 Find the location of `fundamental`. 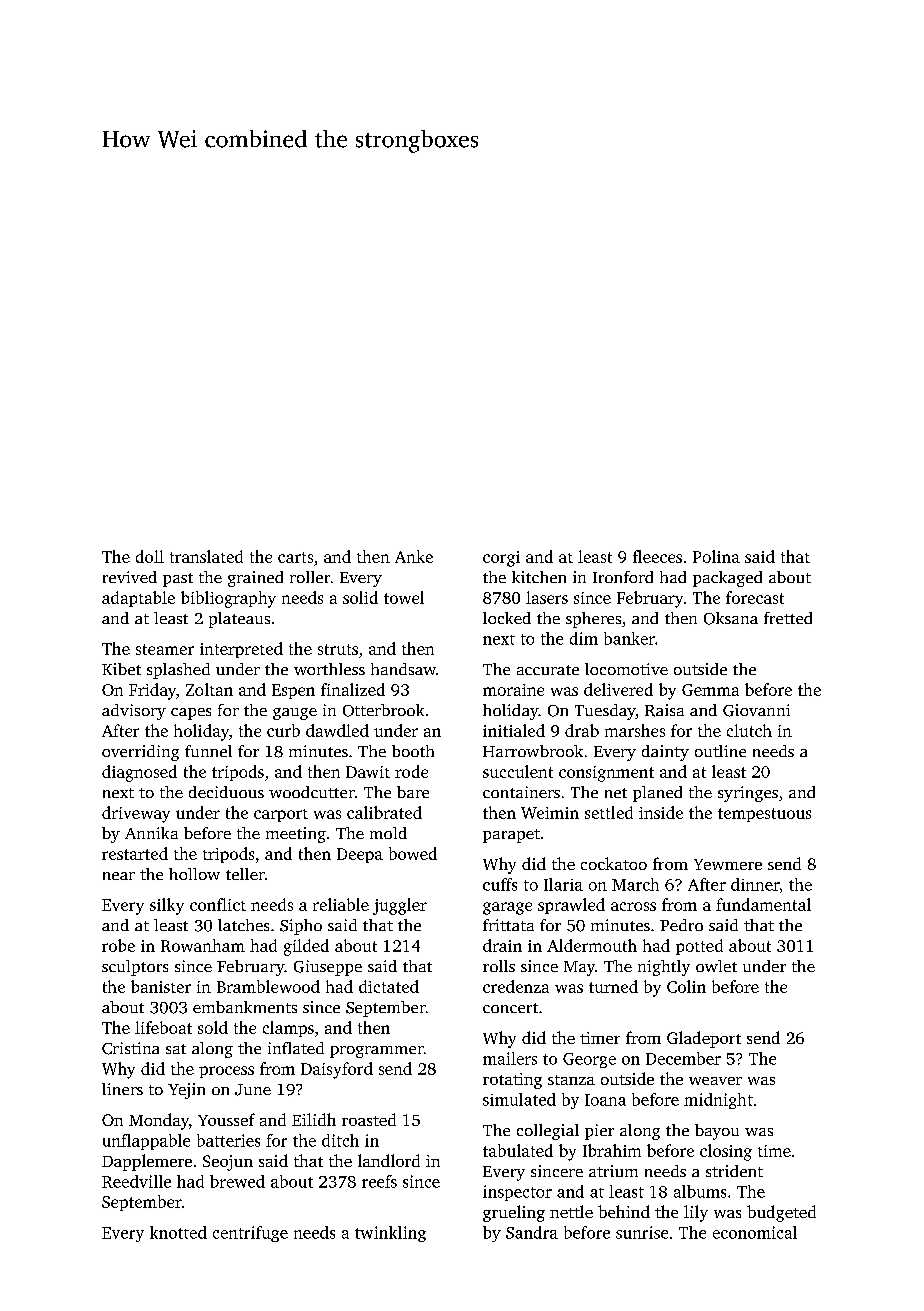

fundamental is located at coordinates (763, 904).
